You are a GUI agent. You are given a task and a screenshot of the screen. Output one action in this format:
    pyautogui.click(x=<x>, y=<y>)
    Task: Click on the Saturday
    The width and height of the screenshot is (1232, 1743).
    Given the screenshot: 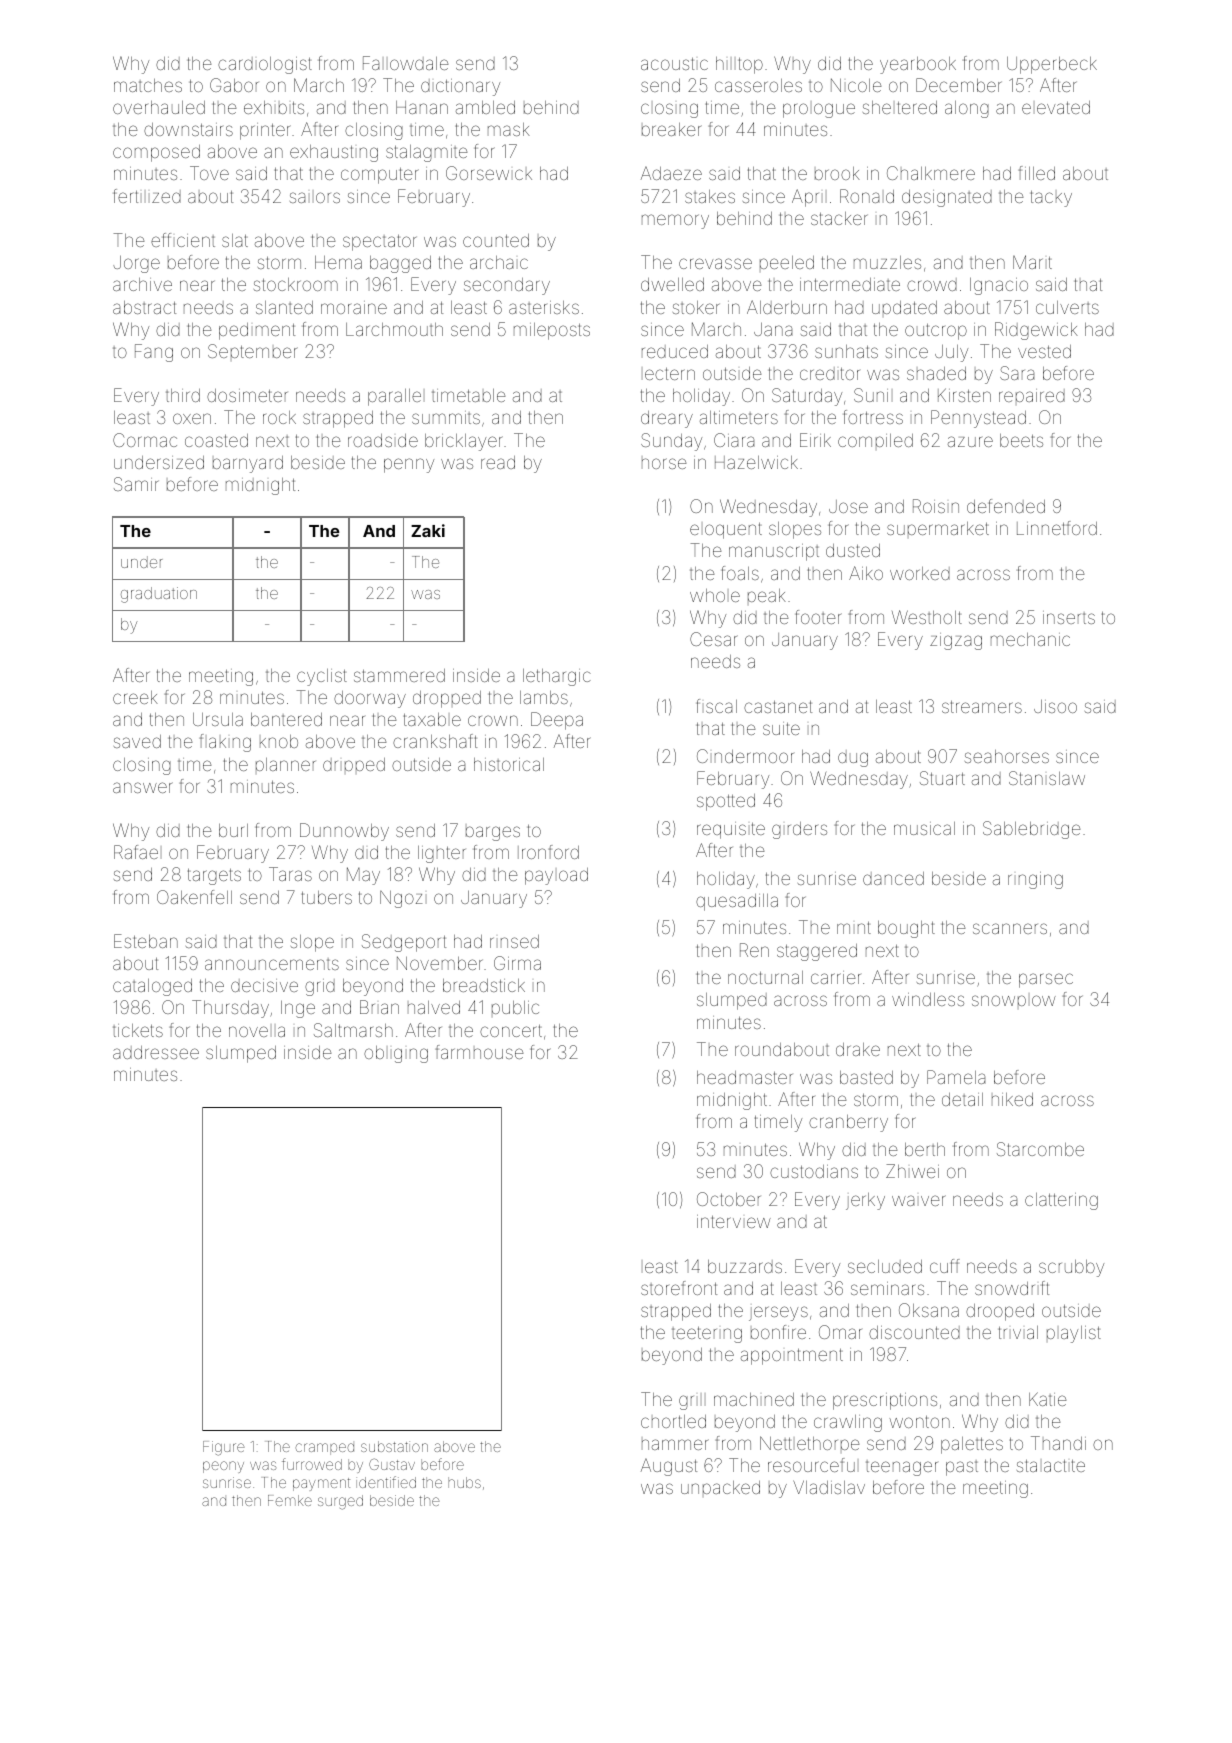 What is the action you would take?
    pyautogui.click(x=807, y=397)
